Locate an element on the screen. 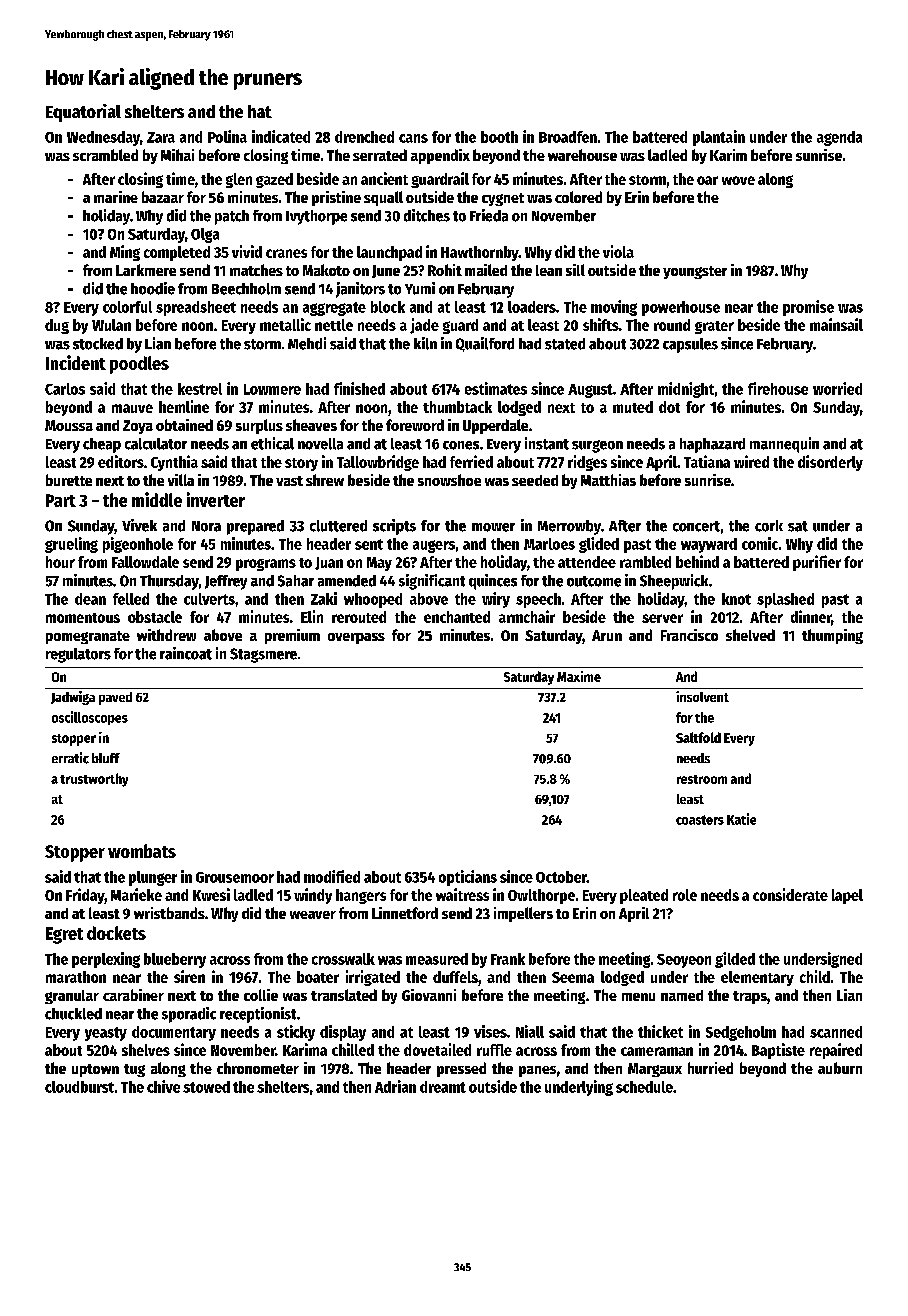 The height and width of the screenshot is (1316, 908). grater is located at coordinates (714, 327).
